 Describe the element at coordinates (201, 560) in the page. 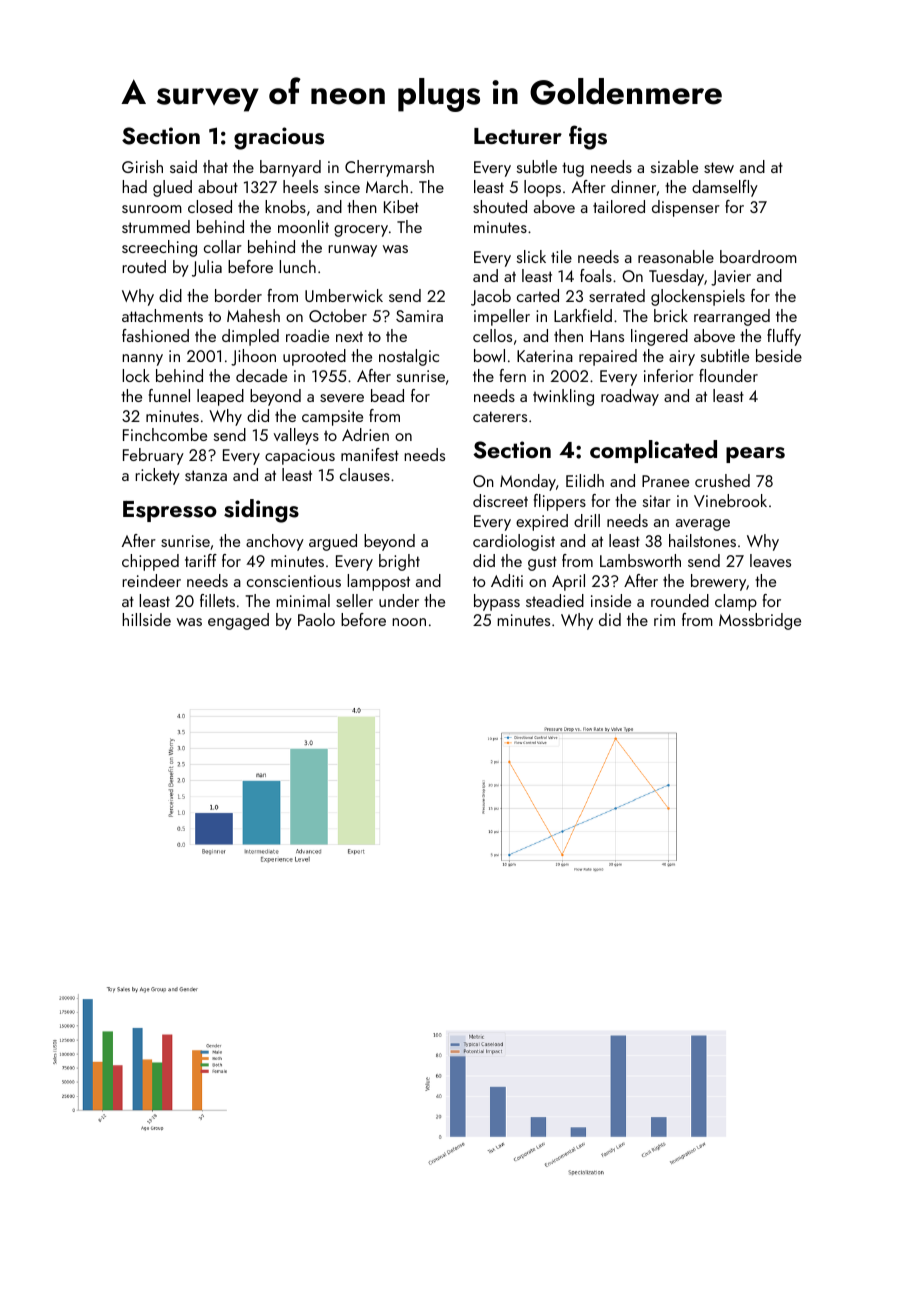

I see `tariff` at that location.
